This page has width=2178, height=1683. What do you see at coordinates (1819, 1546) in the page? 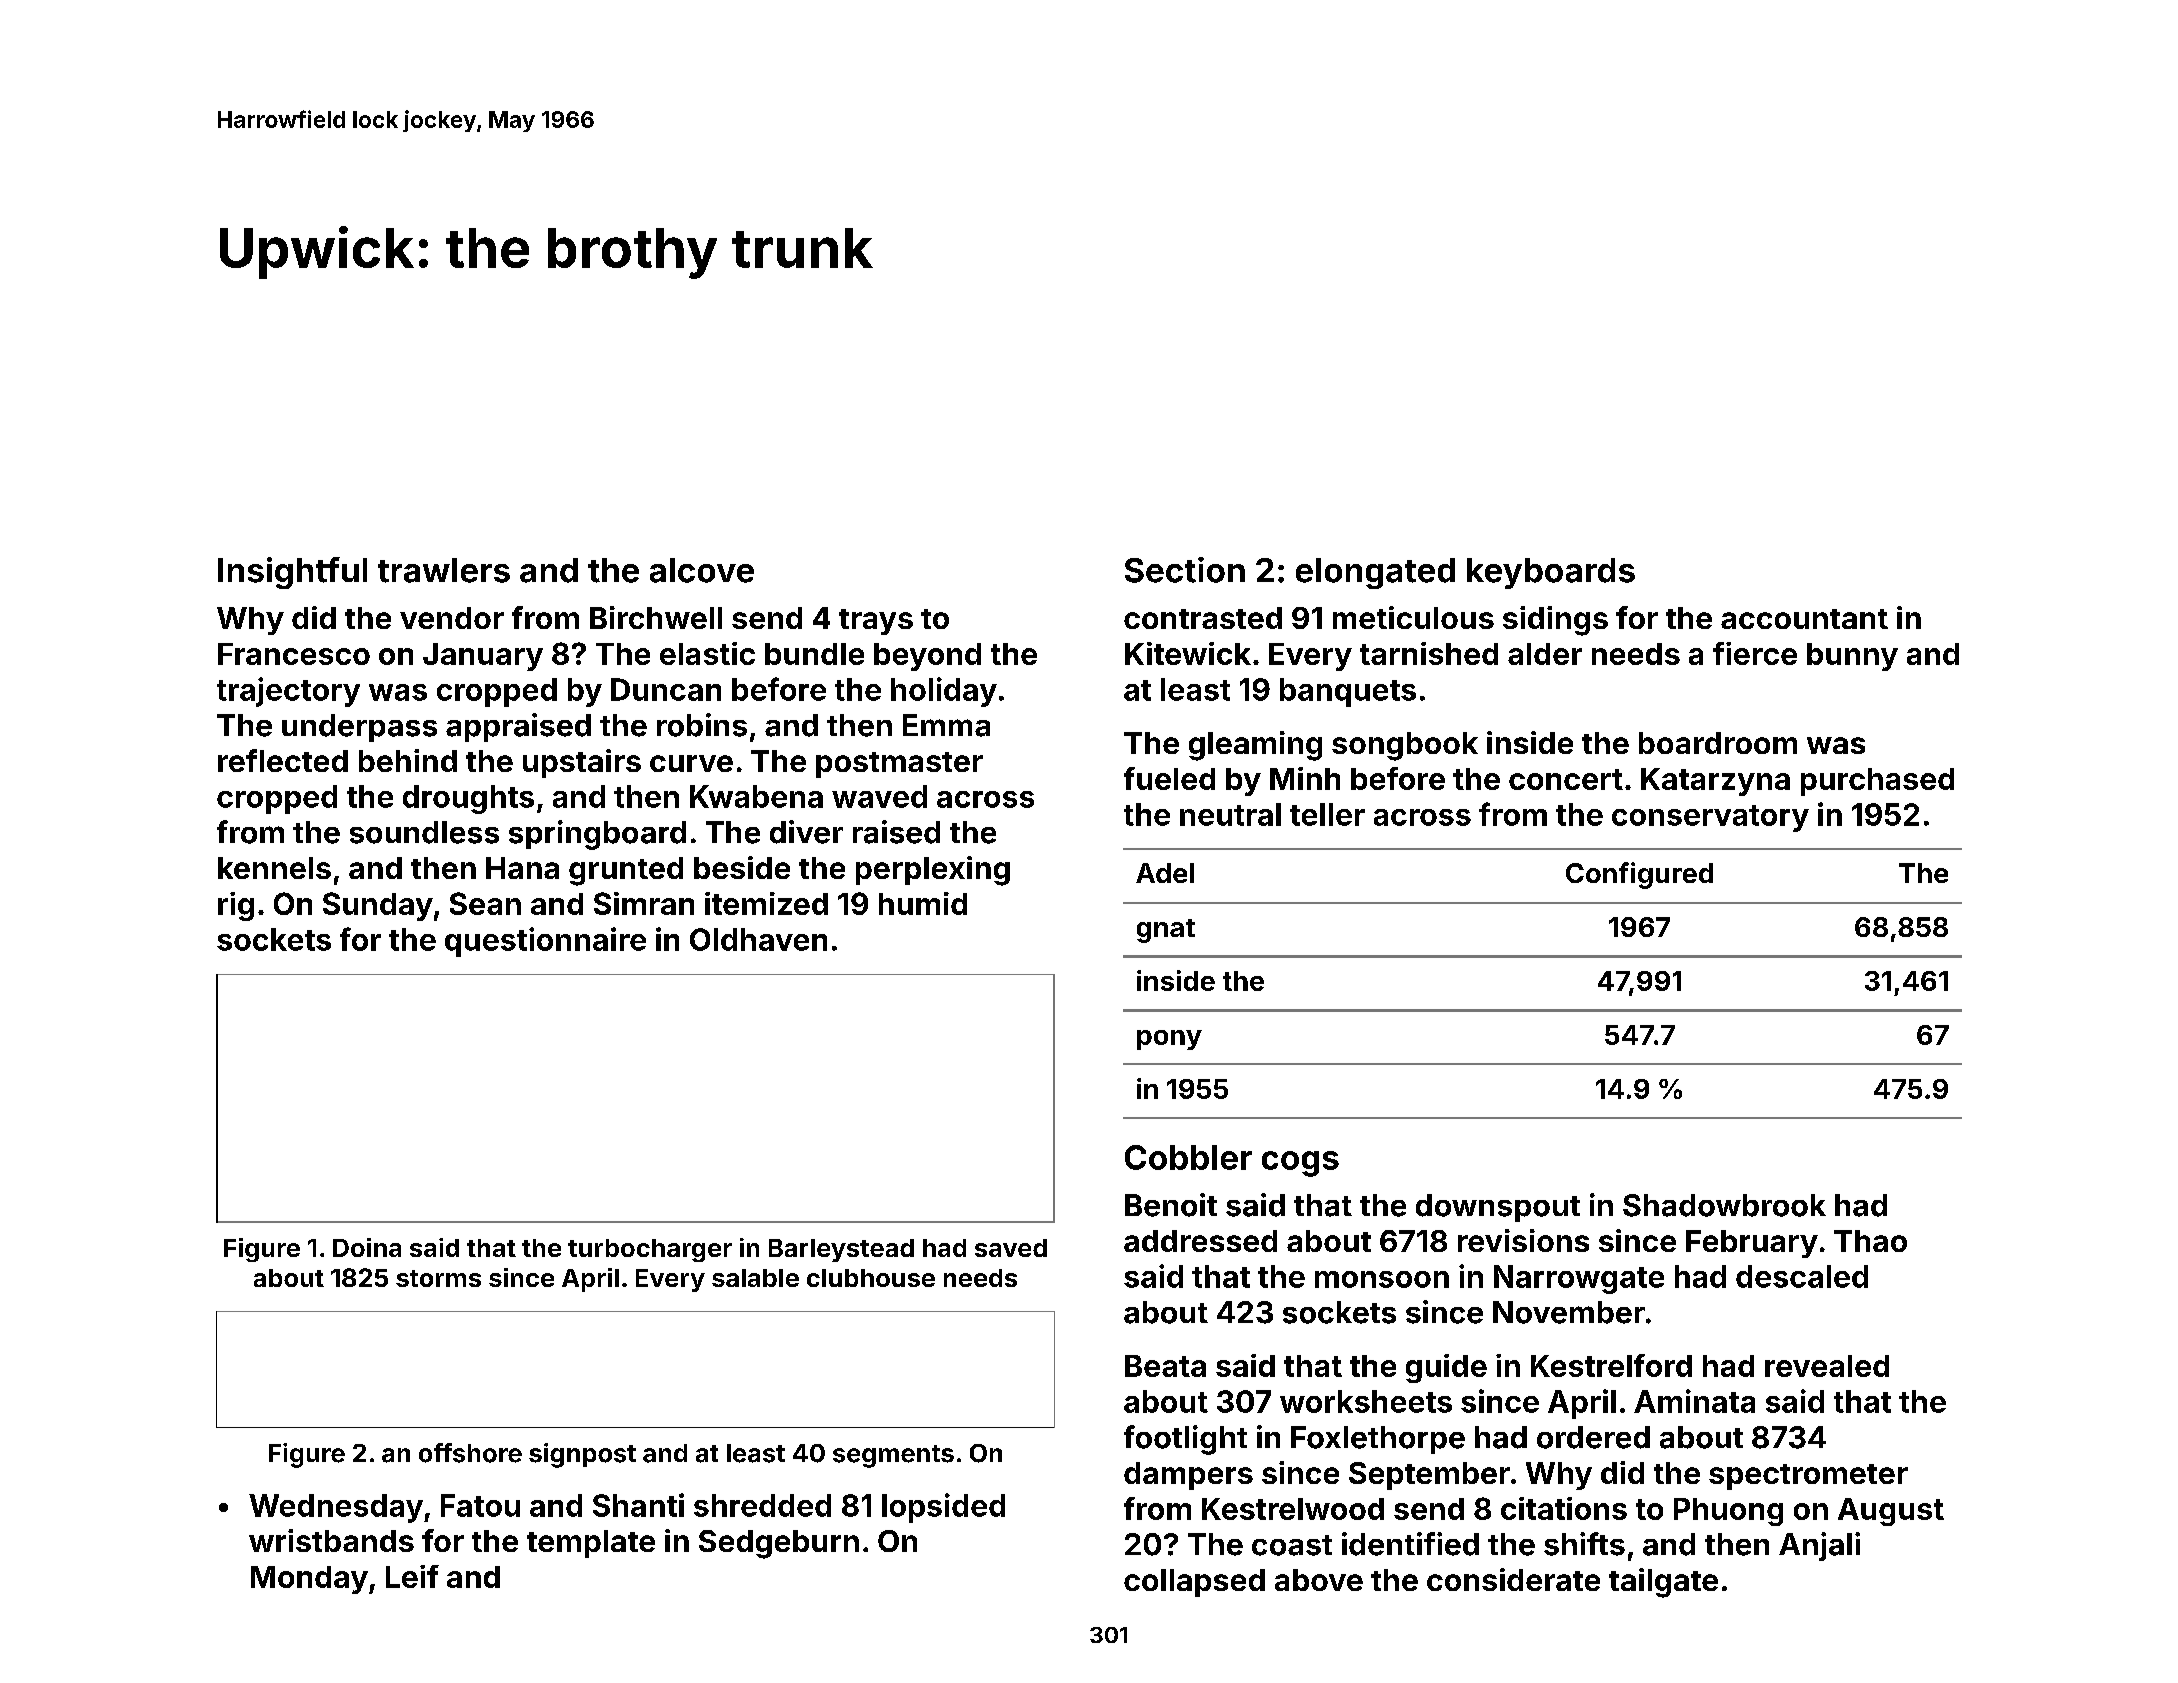
I see `Anjali` at bounding box center [1819, 1546].
